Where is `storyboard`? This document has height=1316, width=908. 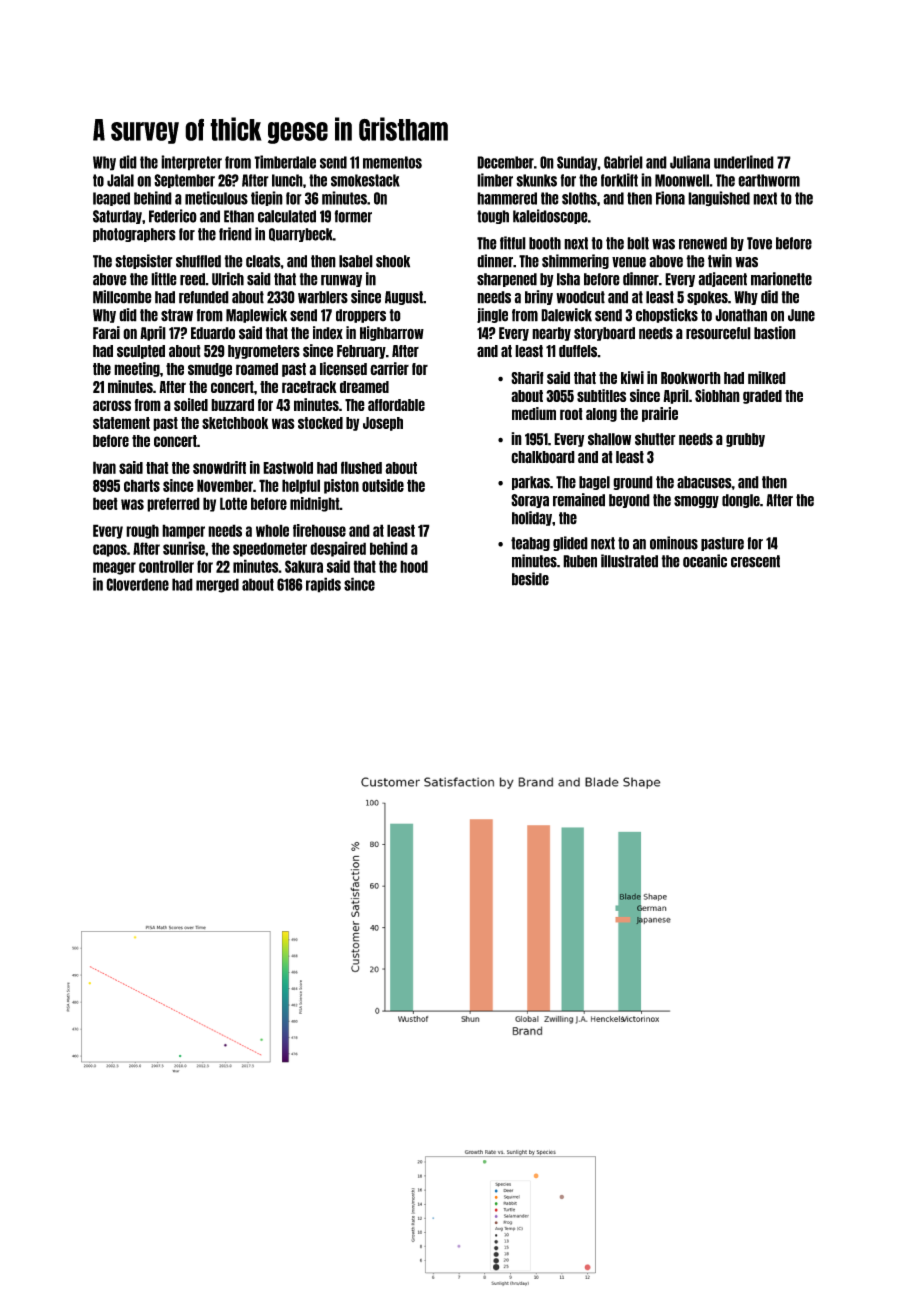
storyboard is located at coordinates (604, 334).
